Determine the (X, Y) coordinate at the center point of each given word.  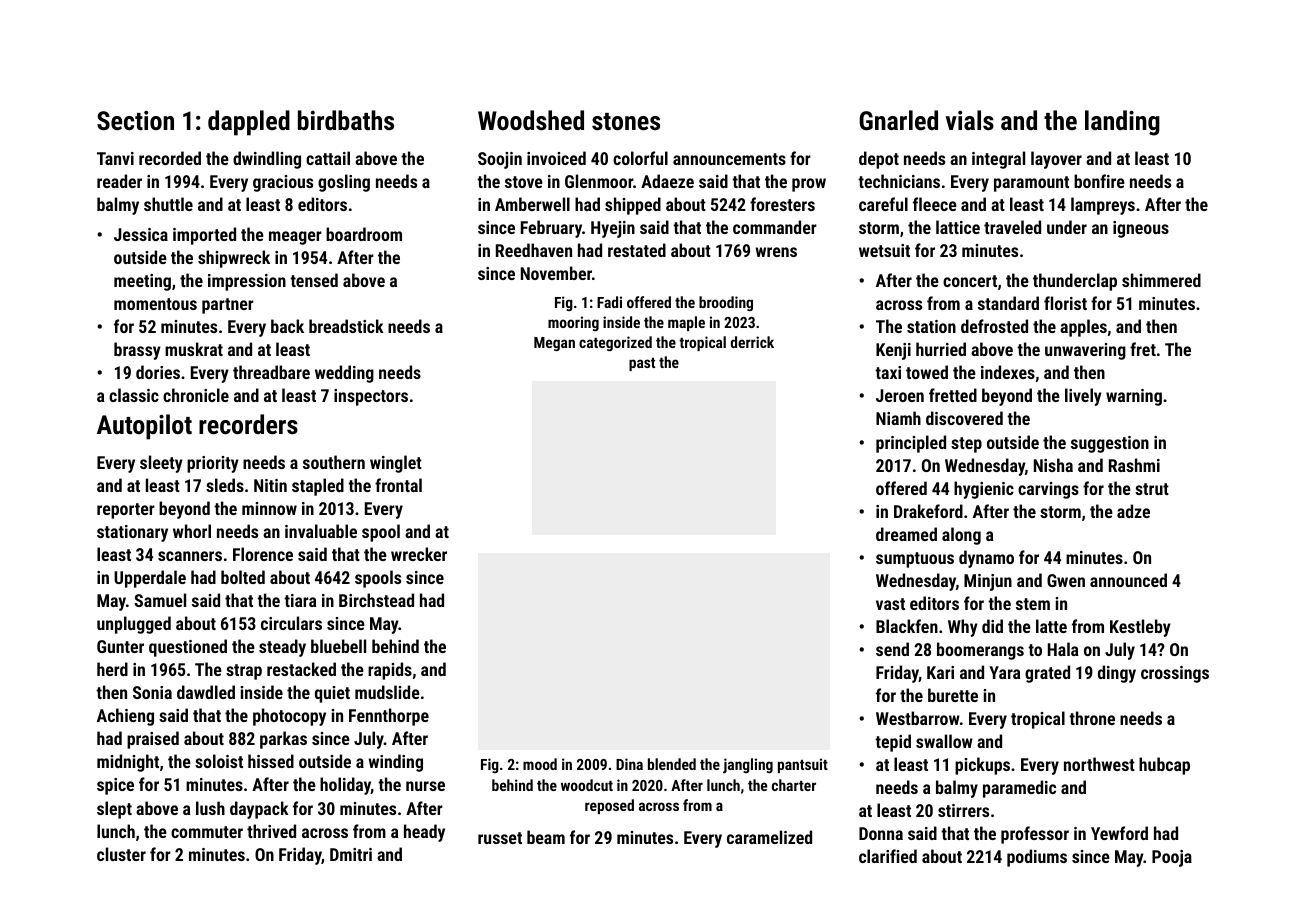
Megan (554, 344)
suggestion (1110, 444)
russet (500, 838)
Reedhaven (534, 250)
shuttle (168, 204)
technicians (899, 181)
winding (396, 763)
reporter (126, 511)
